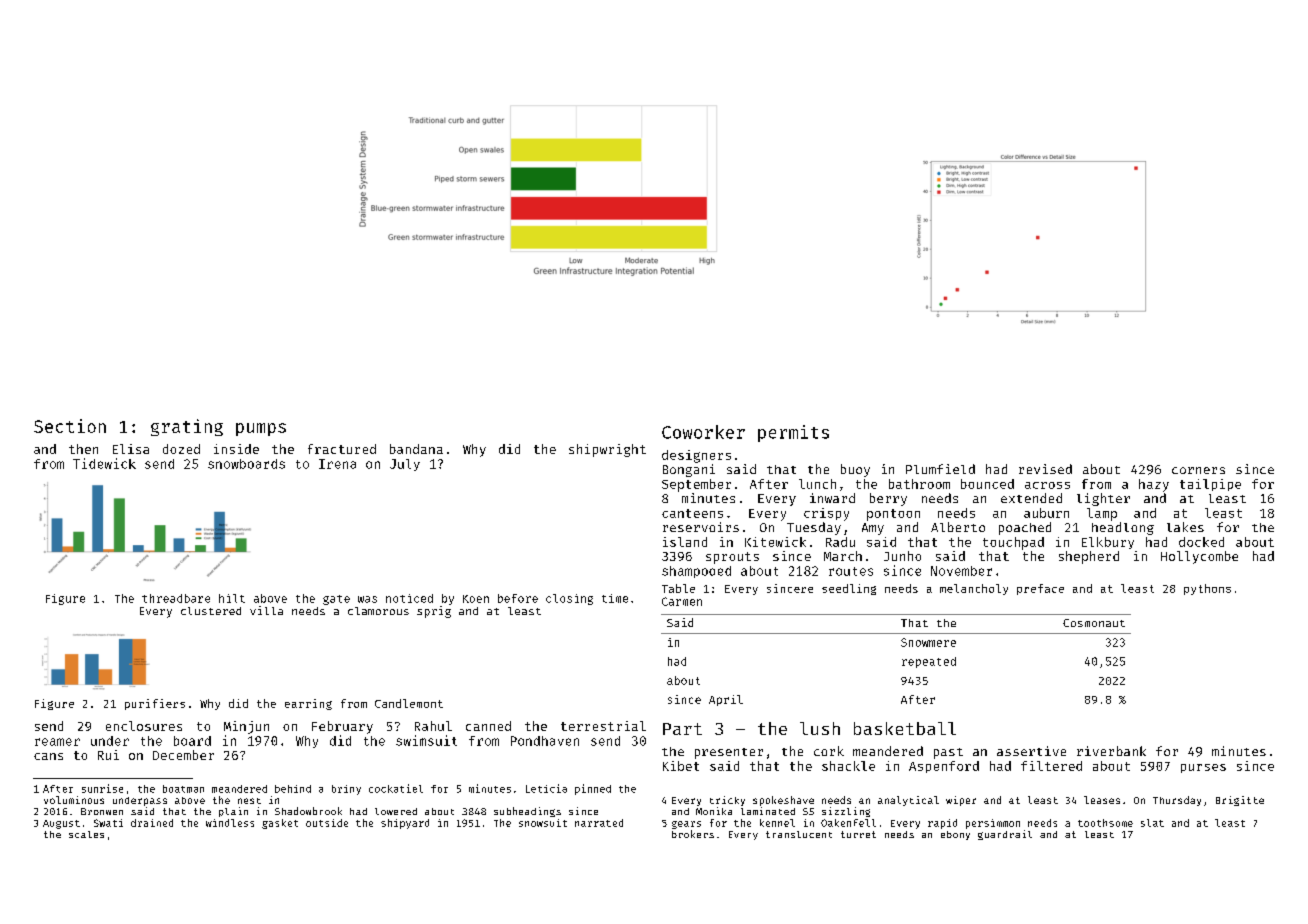  I want to click on clustered, so click(211, 611).
